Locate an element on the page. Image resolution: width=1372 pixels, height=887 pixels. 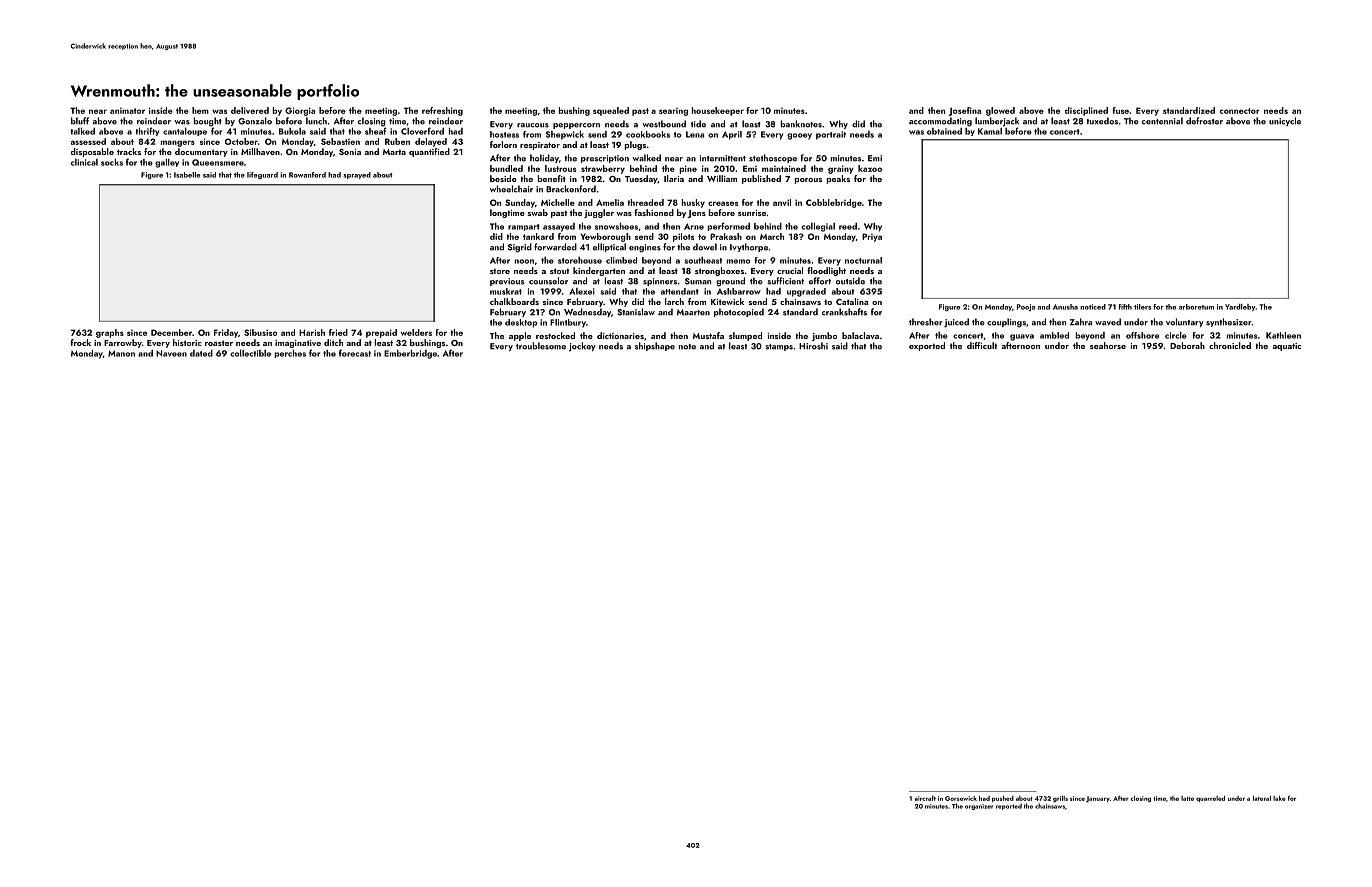
aircraft is located at coordinates (925, 798).
